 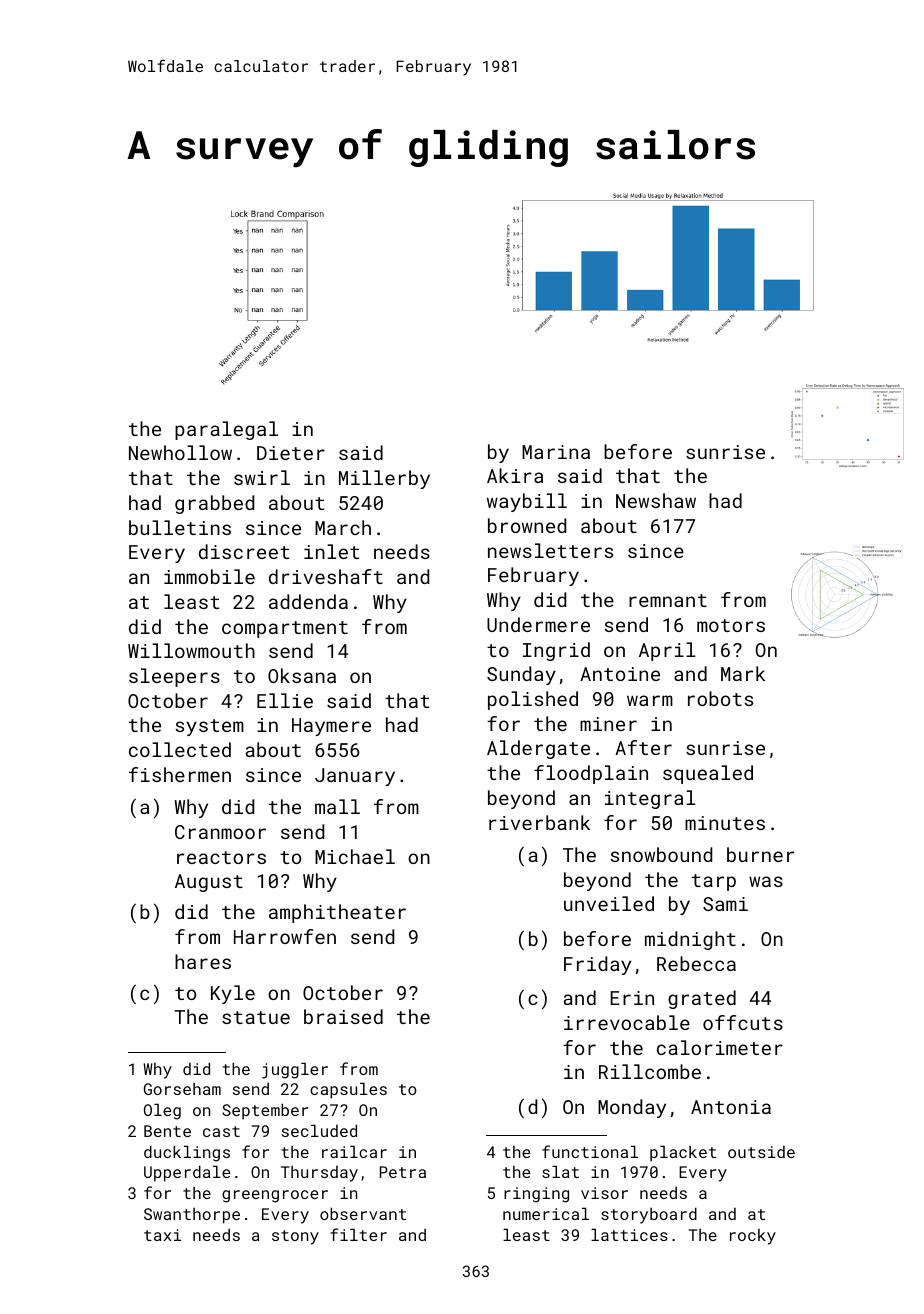 What do you see at coordinates (209, 576) in the screenshot?
I see `immobile` at bounding box center [209, 576].
